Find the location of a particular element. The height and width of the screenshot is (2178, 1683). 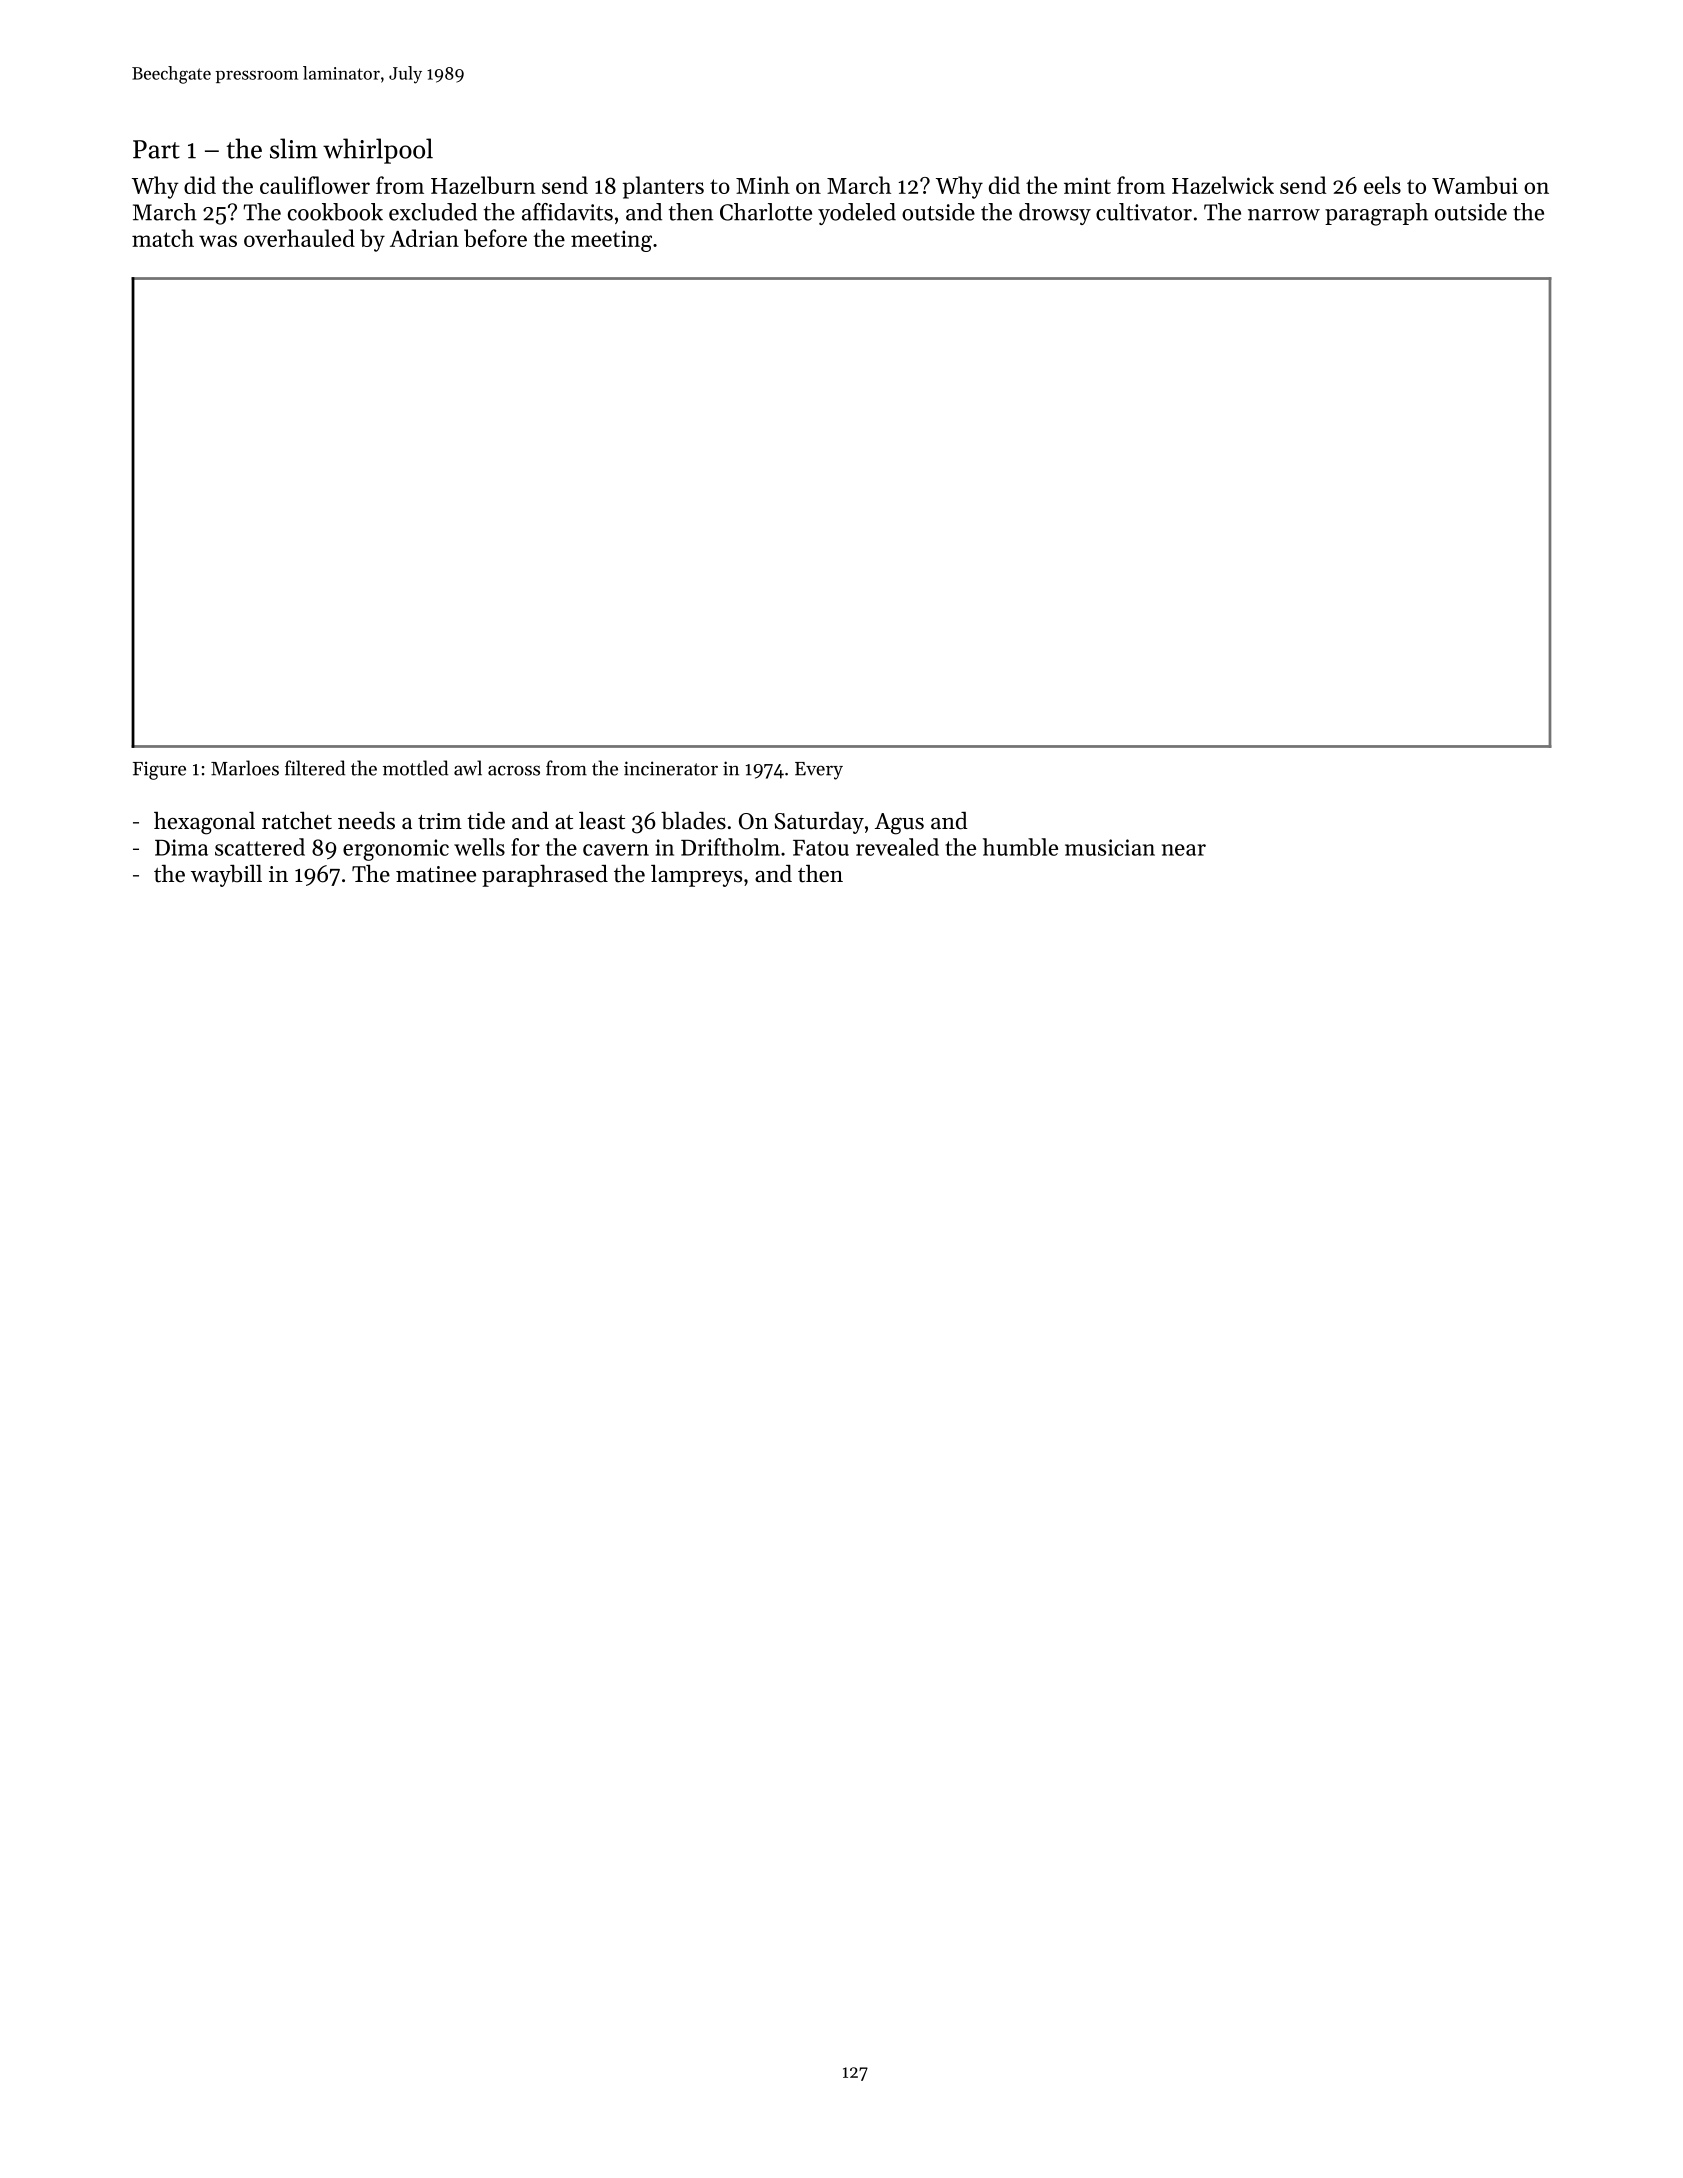

musician is located at coordinates (1110, 847).
